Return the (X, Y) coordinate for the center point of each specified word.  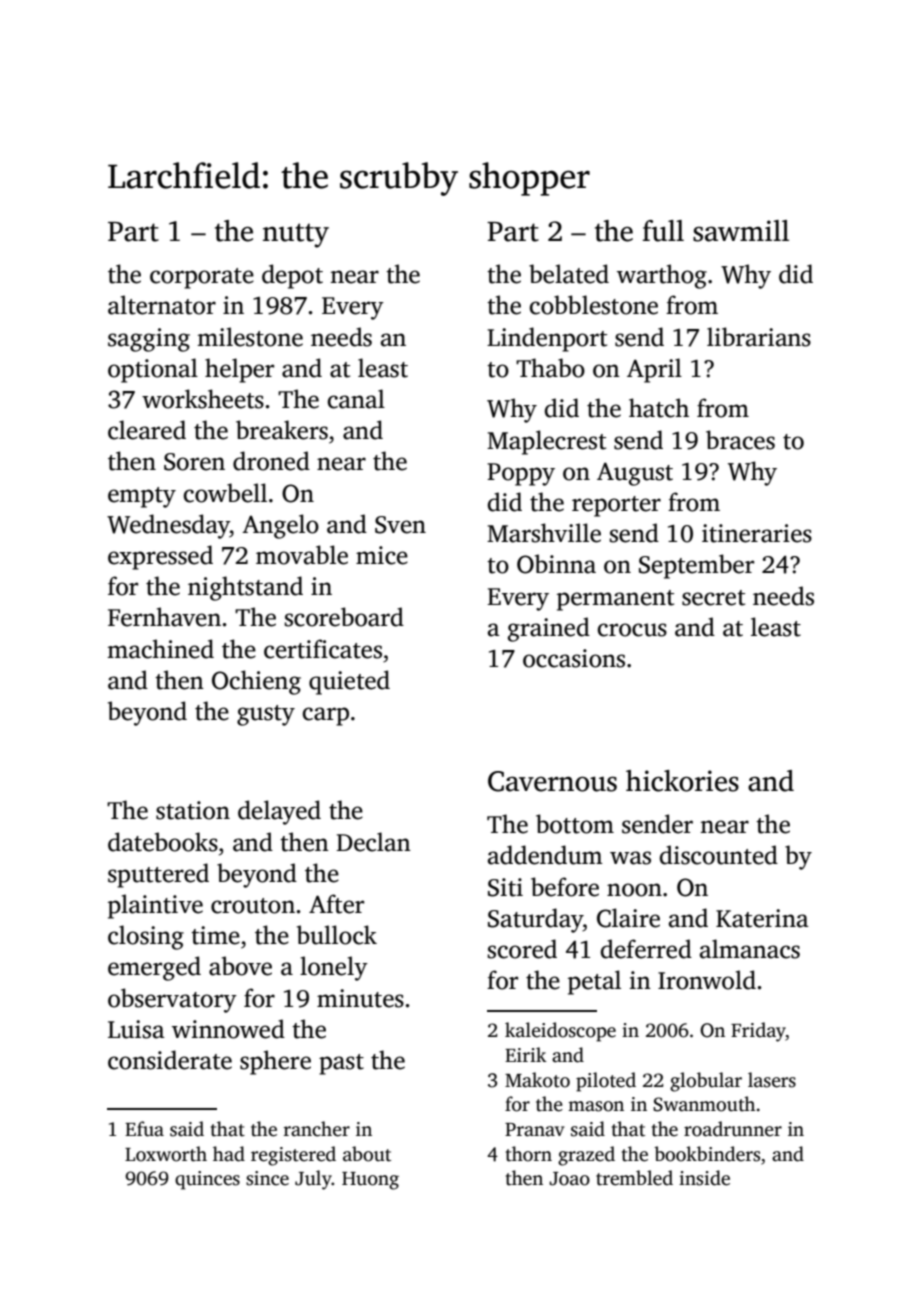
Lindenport (547, 339)
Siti (505, 887)
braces (740, 440)
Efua (144, 1129)
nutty (296, 235)
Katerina (762, 918)
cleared (147, 430)
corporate (202, 278)
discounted (719, 855)
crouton (253, 906)
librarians (759, 337)
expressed (160, 557)
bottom (575, 824)
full (663, 231)
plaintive (155, 906)
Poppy (521, 474)
